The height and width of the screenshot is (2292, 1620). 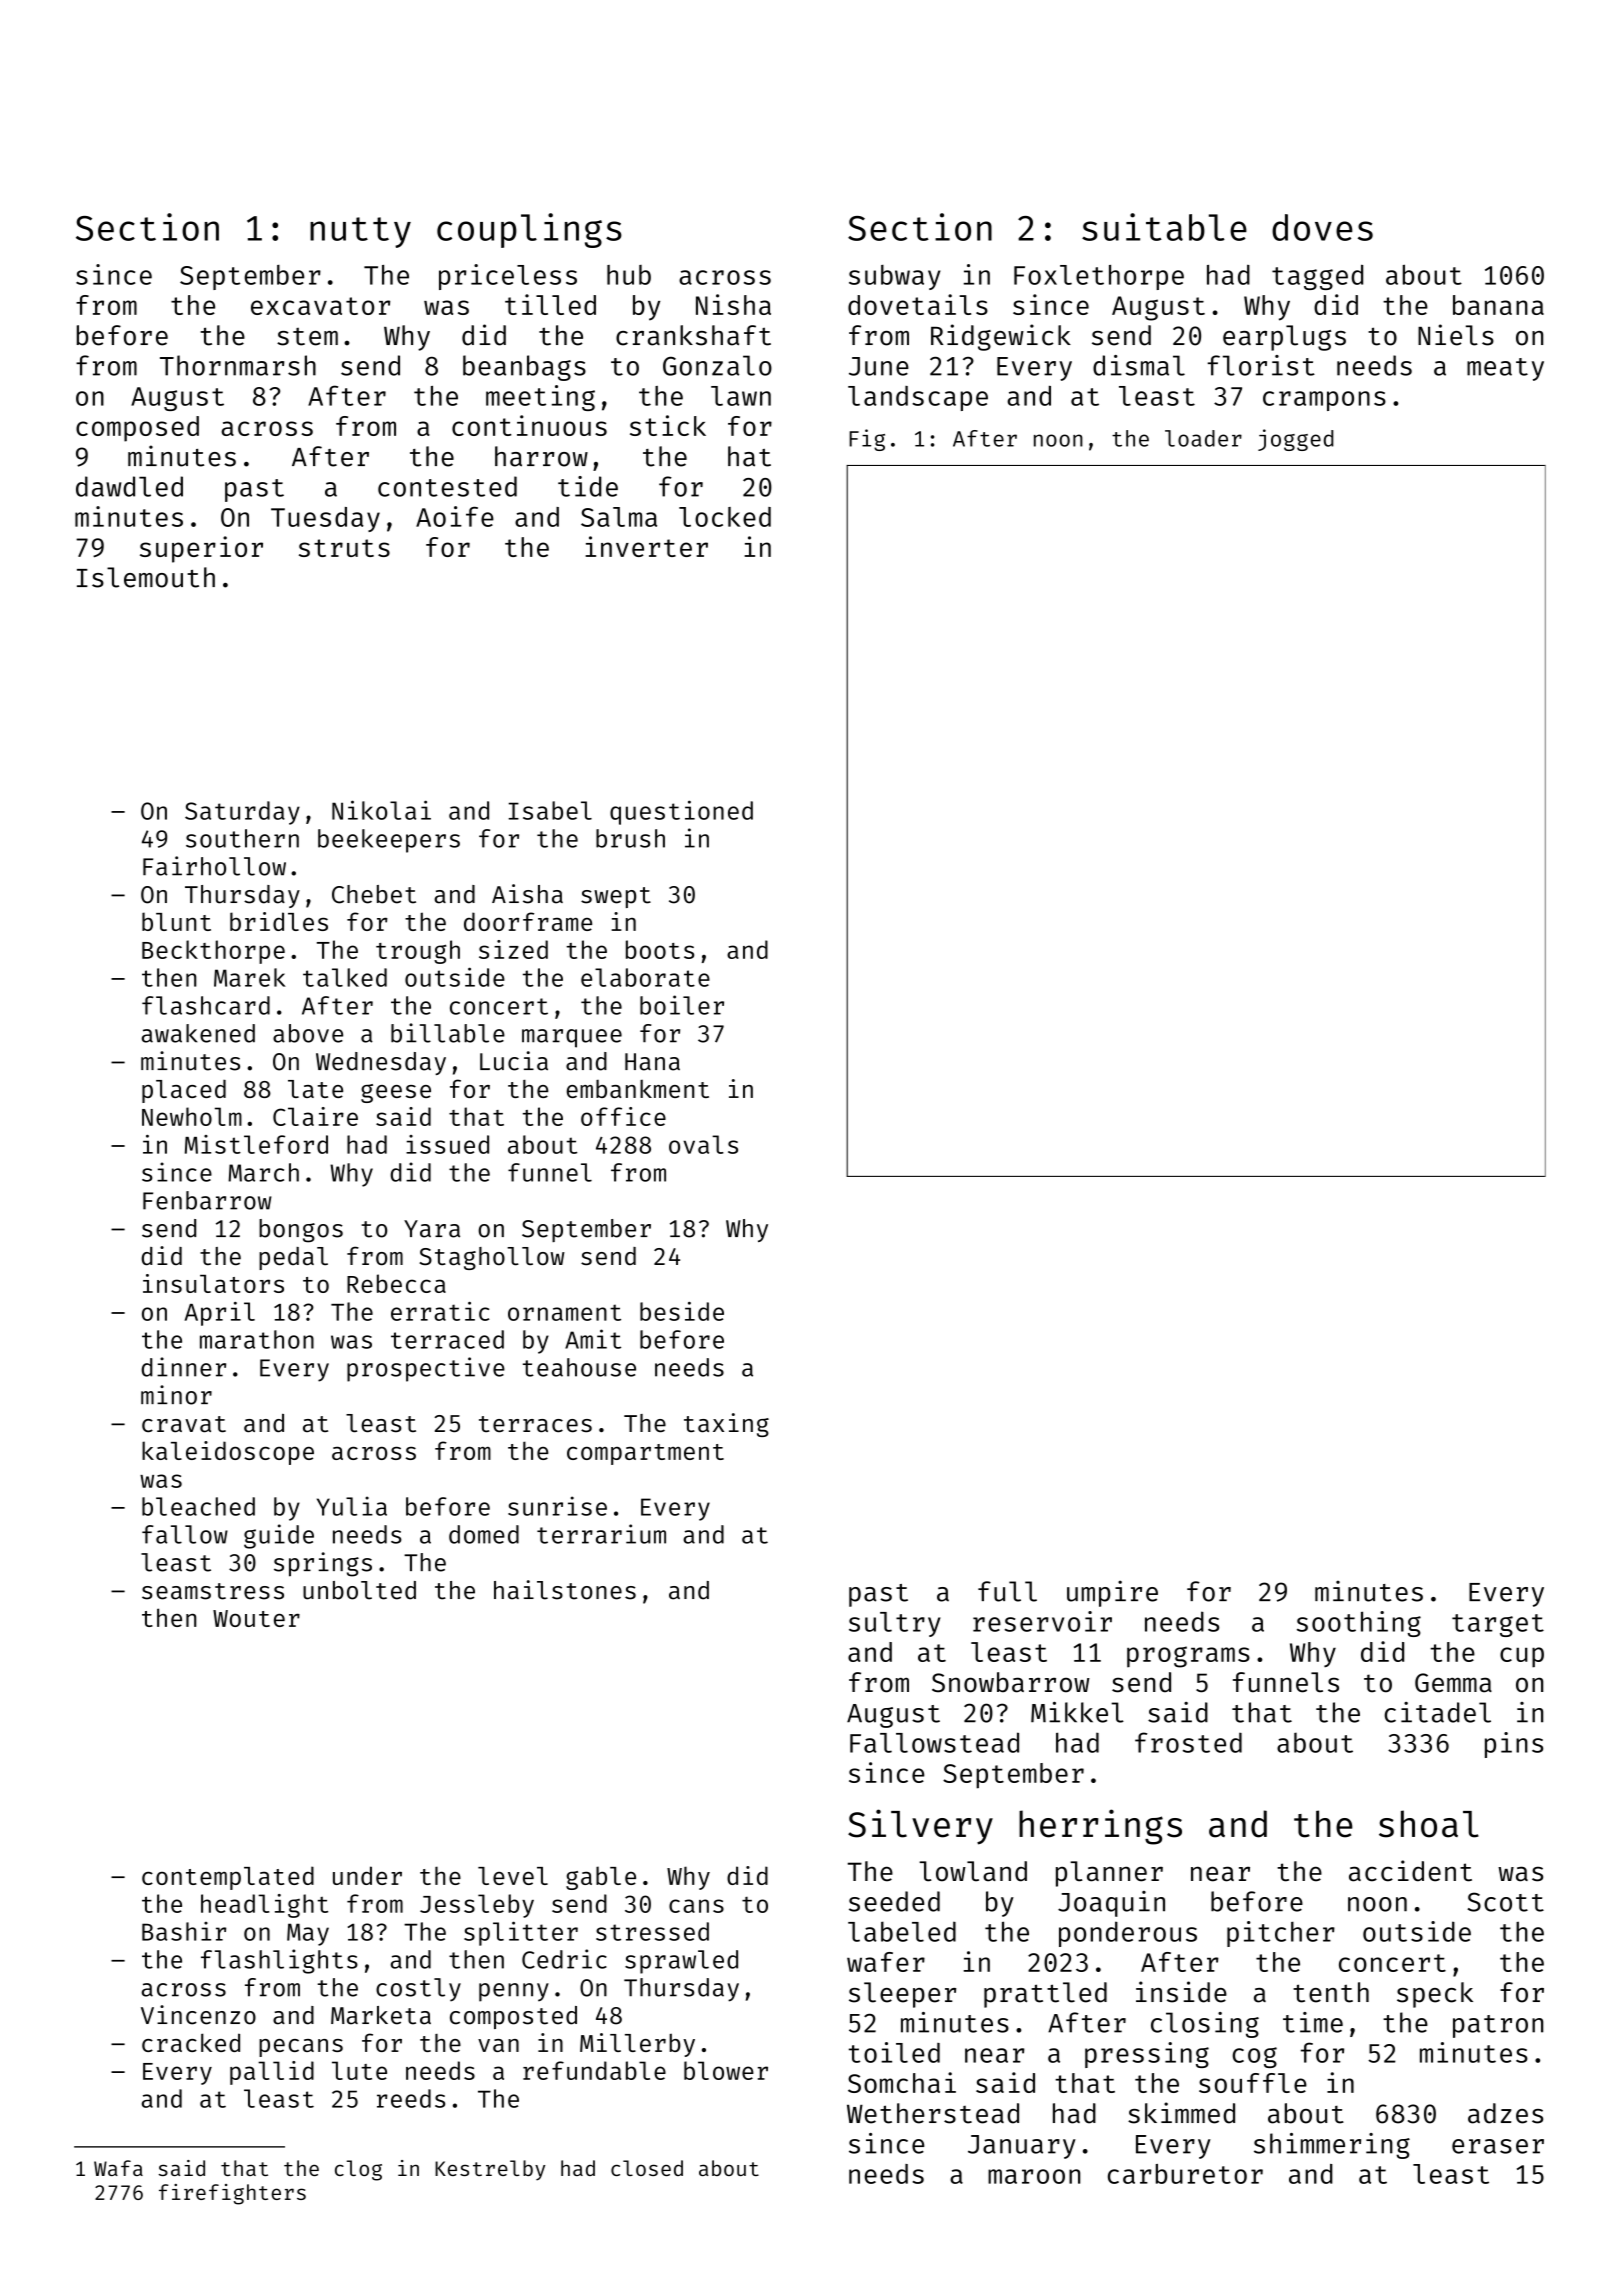 I want to click on seeded, so click(x=894, y=1901).
